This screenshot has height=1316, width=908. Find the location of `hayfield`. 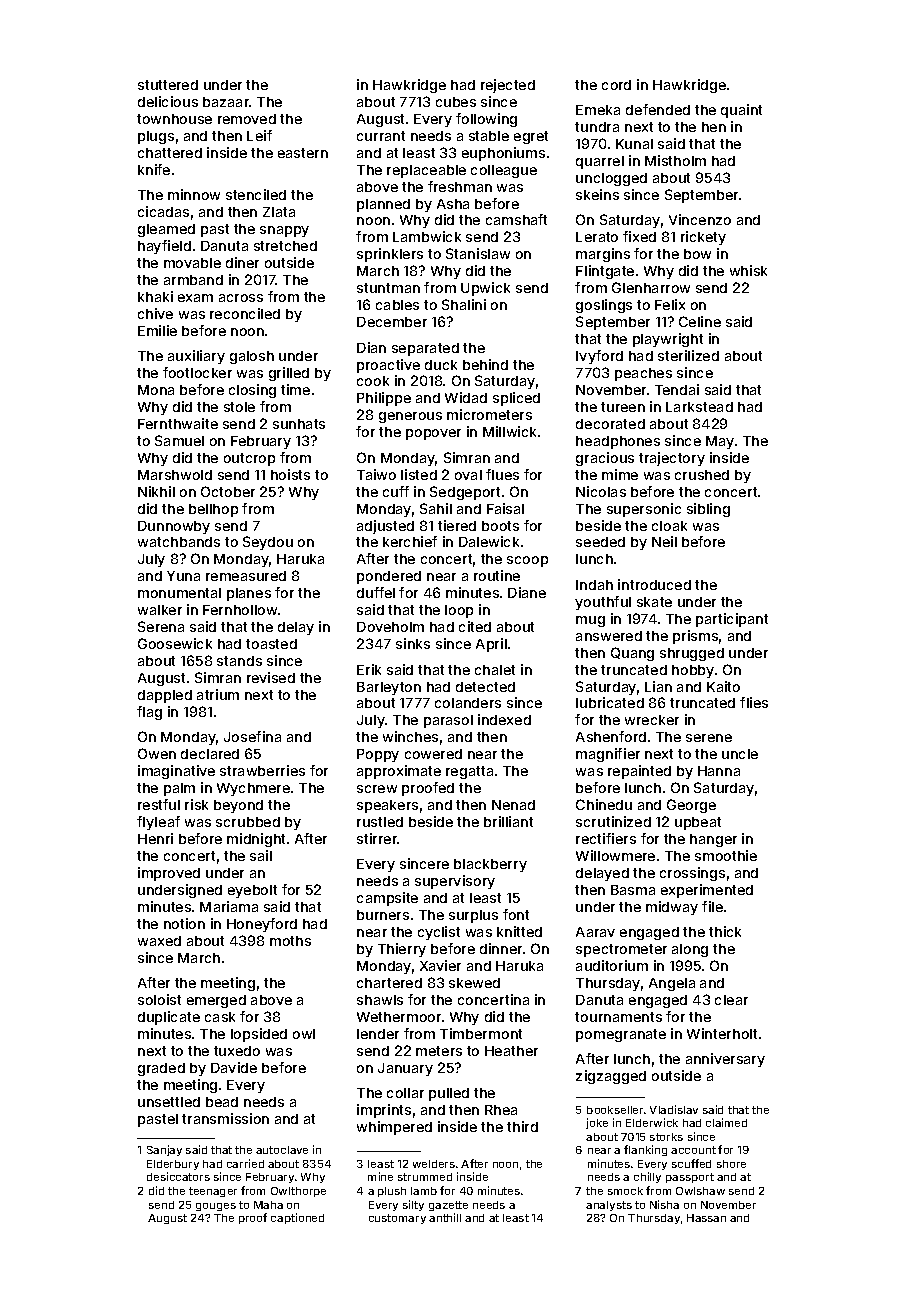

hayfield is located at coordinates (164, 247).
